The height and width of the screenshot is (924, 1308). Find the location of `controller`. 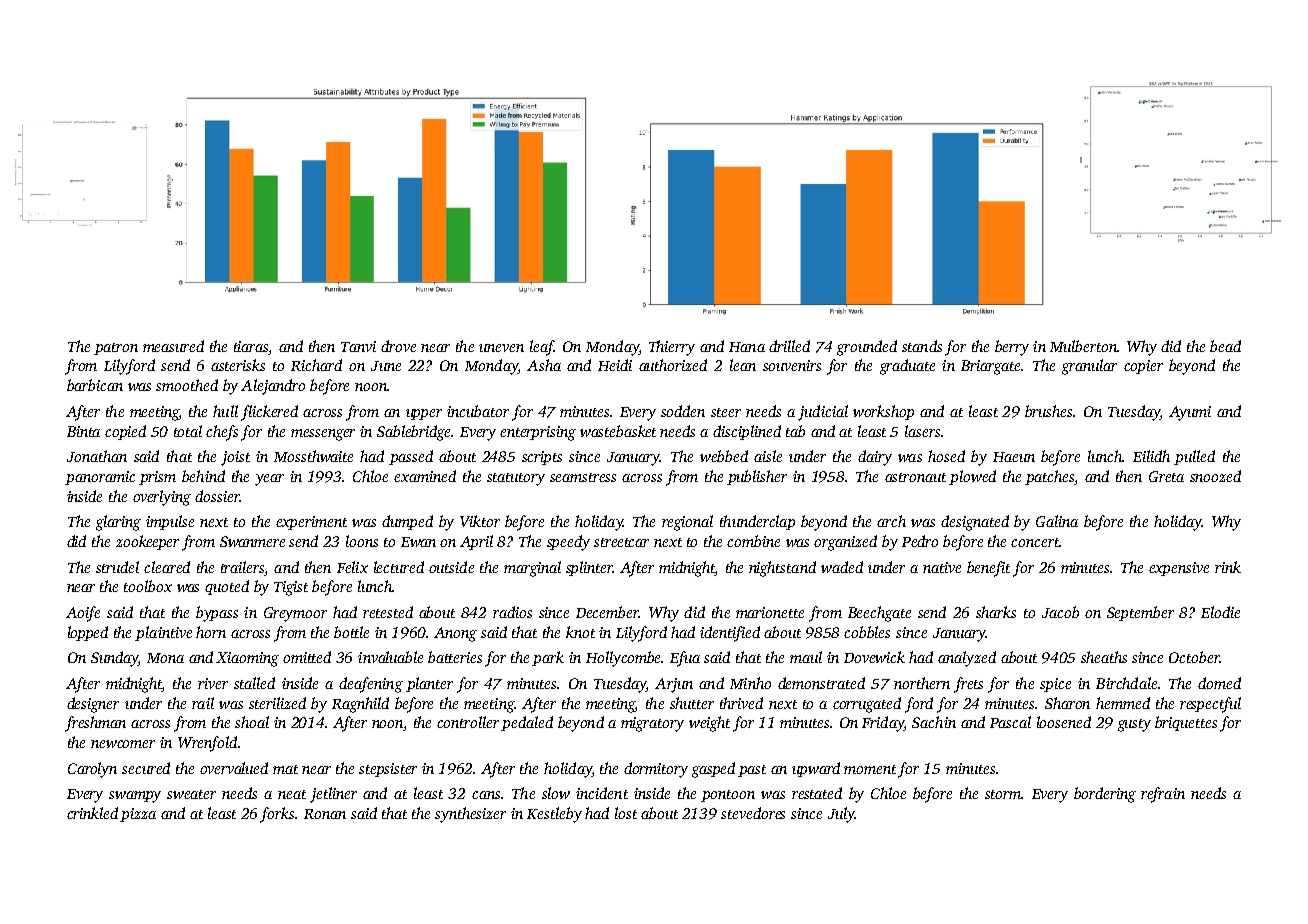

controller is located at coordinates (468, 722).
